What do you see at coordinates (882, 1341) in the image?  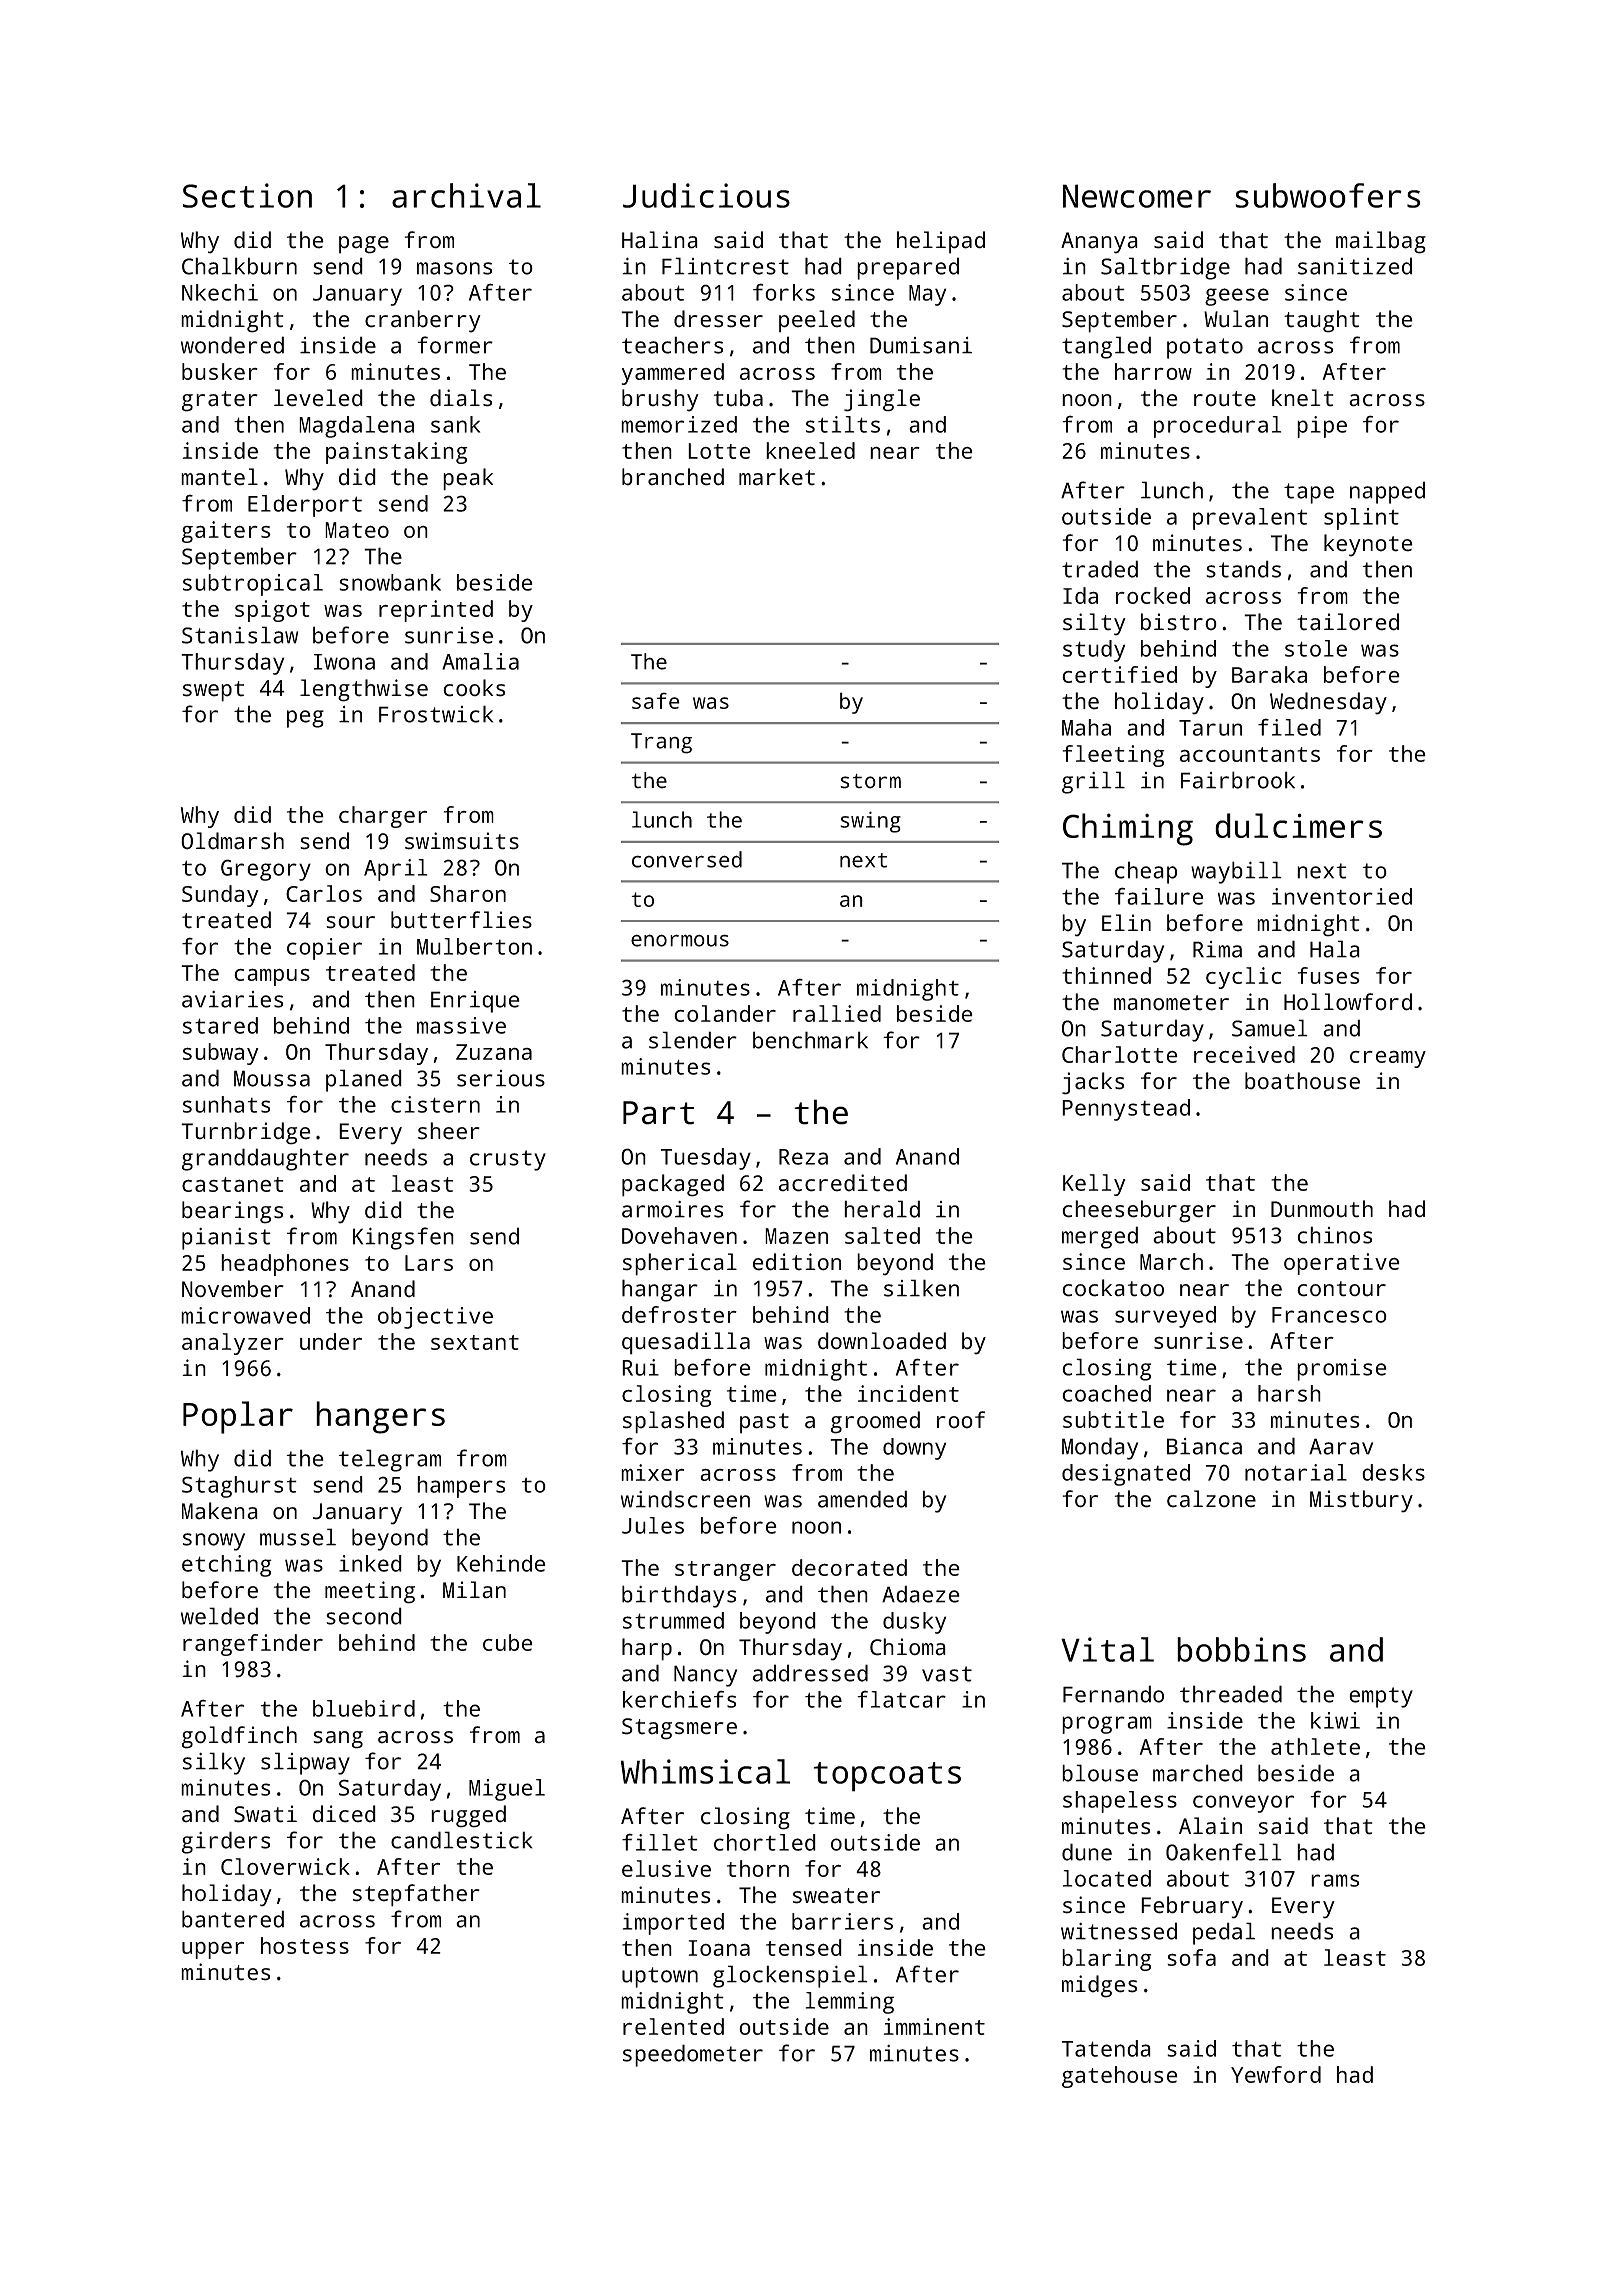 I see `downloaded` at bounding box center [882, 1341].
